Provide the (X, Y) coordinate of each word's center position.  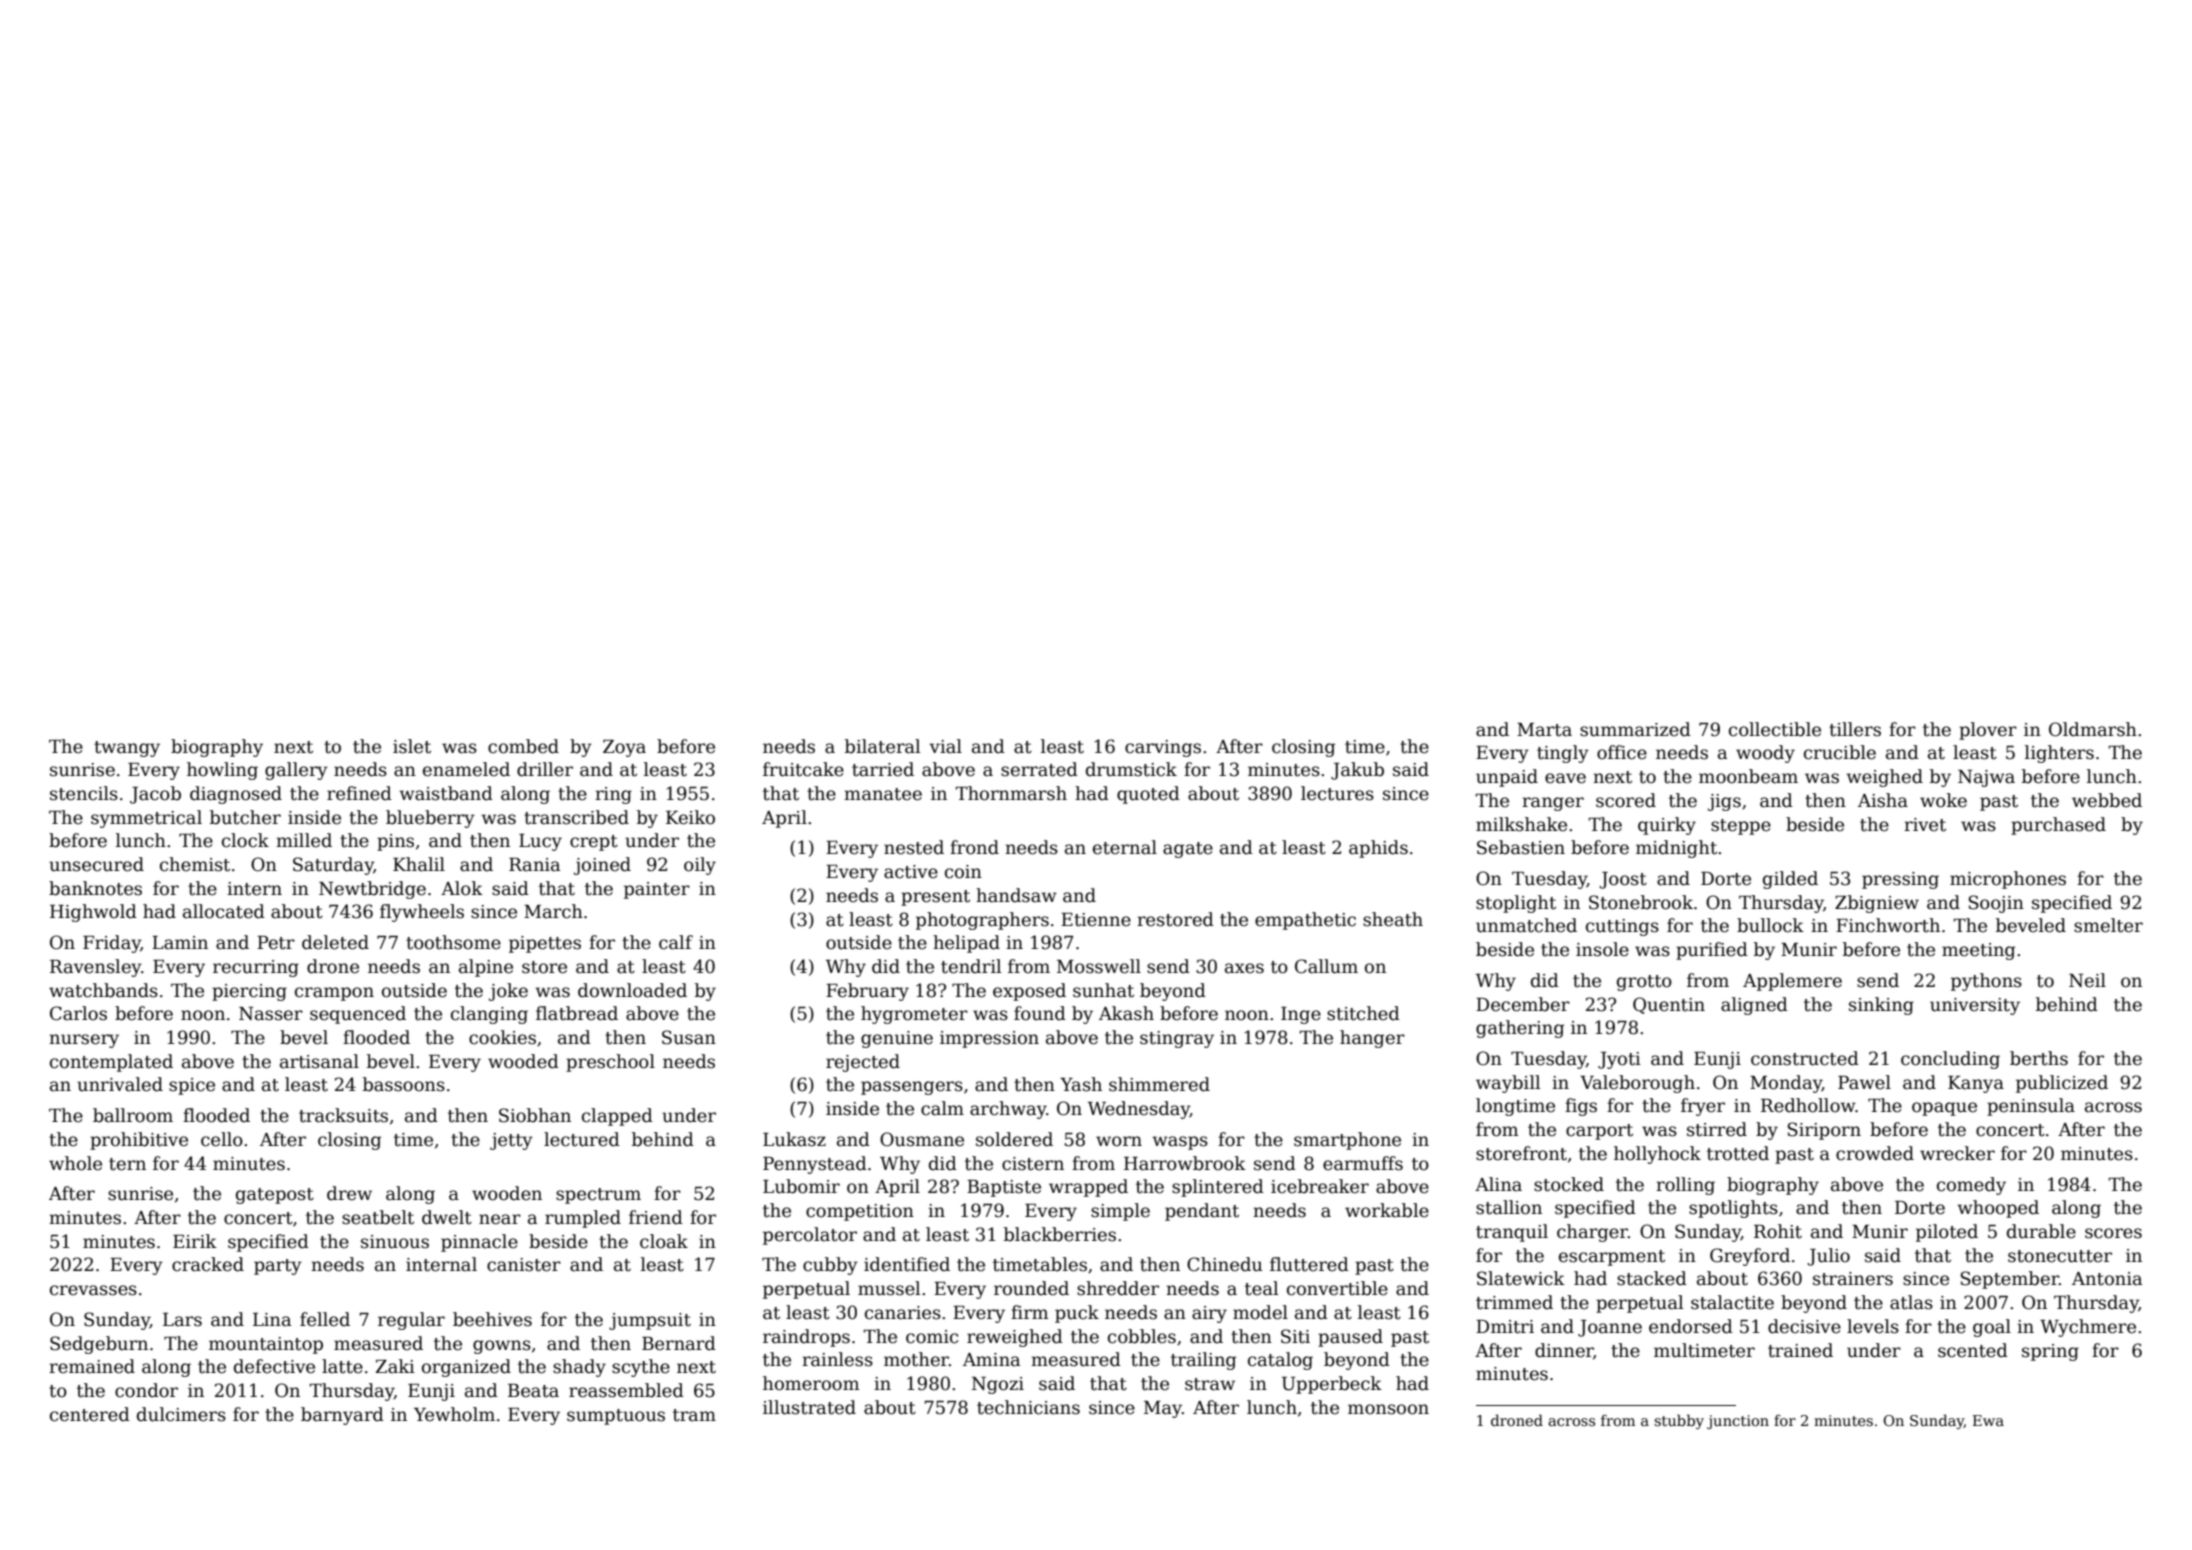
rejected (863, 1063)
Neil (2087, 980)
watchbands (103, 990)
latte (342, 1366)
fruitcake (803, 769)
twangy (127, 749)
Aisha (1883, 800)
